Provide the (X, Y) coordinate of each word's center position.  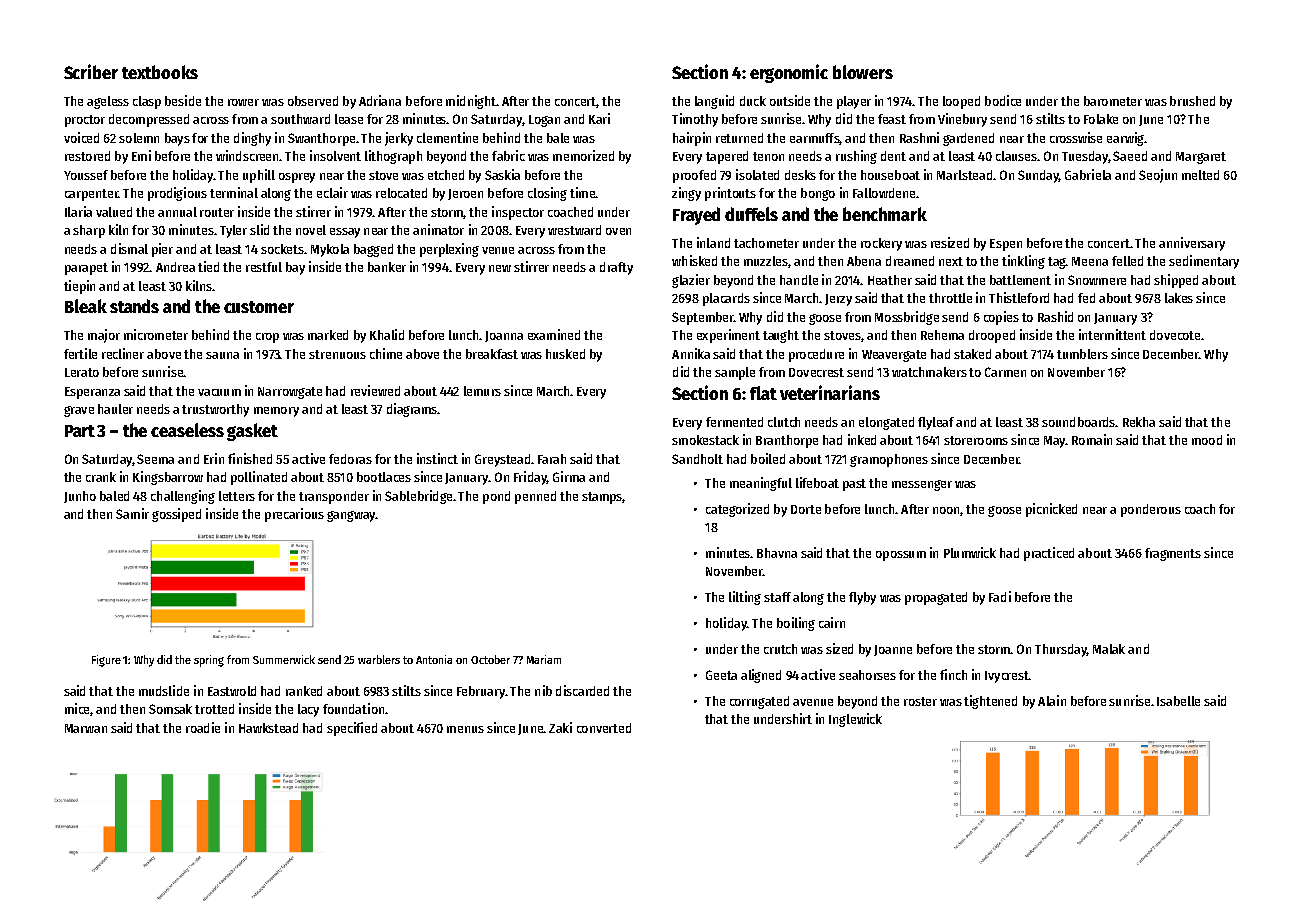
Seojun (1158, 176)
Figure (106, 661)
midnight (471, 102)
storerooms (976, 440)
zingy (686, 194)
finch (953, 674)
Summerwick (284, 659)
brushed (1192, 101)
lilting (745, 598)
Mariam (544, 659)
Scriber (91, 71)
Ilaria (78, 211)
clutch (784, 422)
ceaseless (187, 430)
